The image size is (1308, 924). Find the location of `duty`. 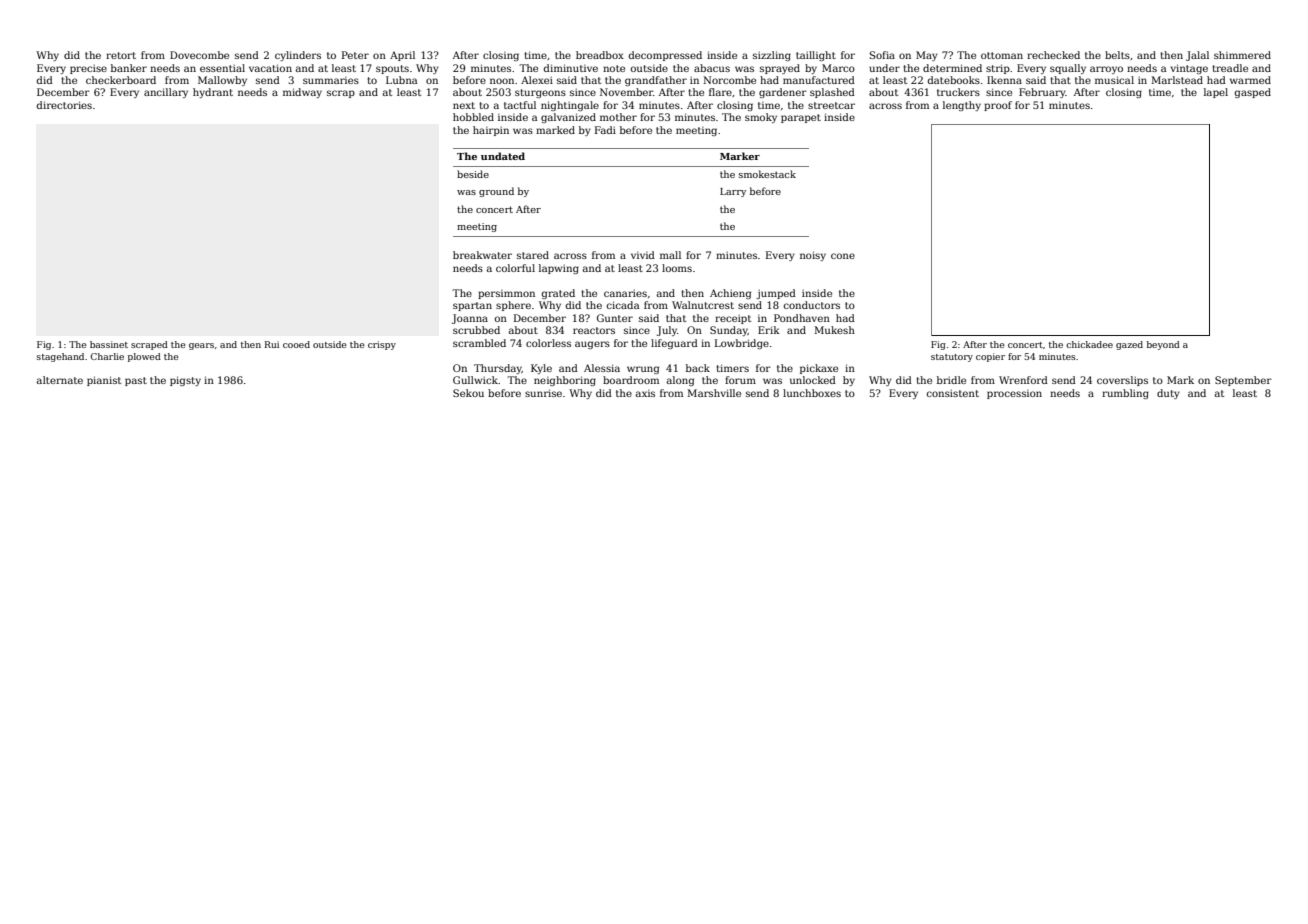

duty is located at coordinates (1168, 394).
